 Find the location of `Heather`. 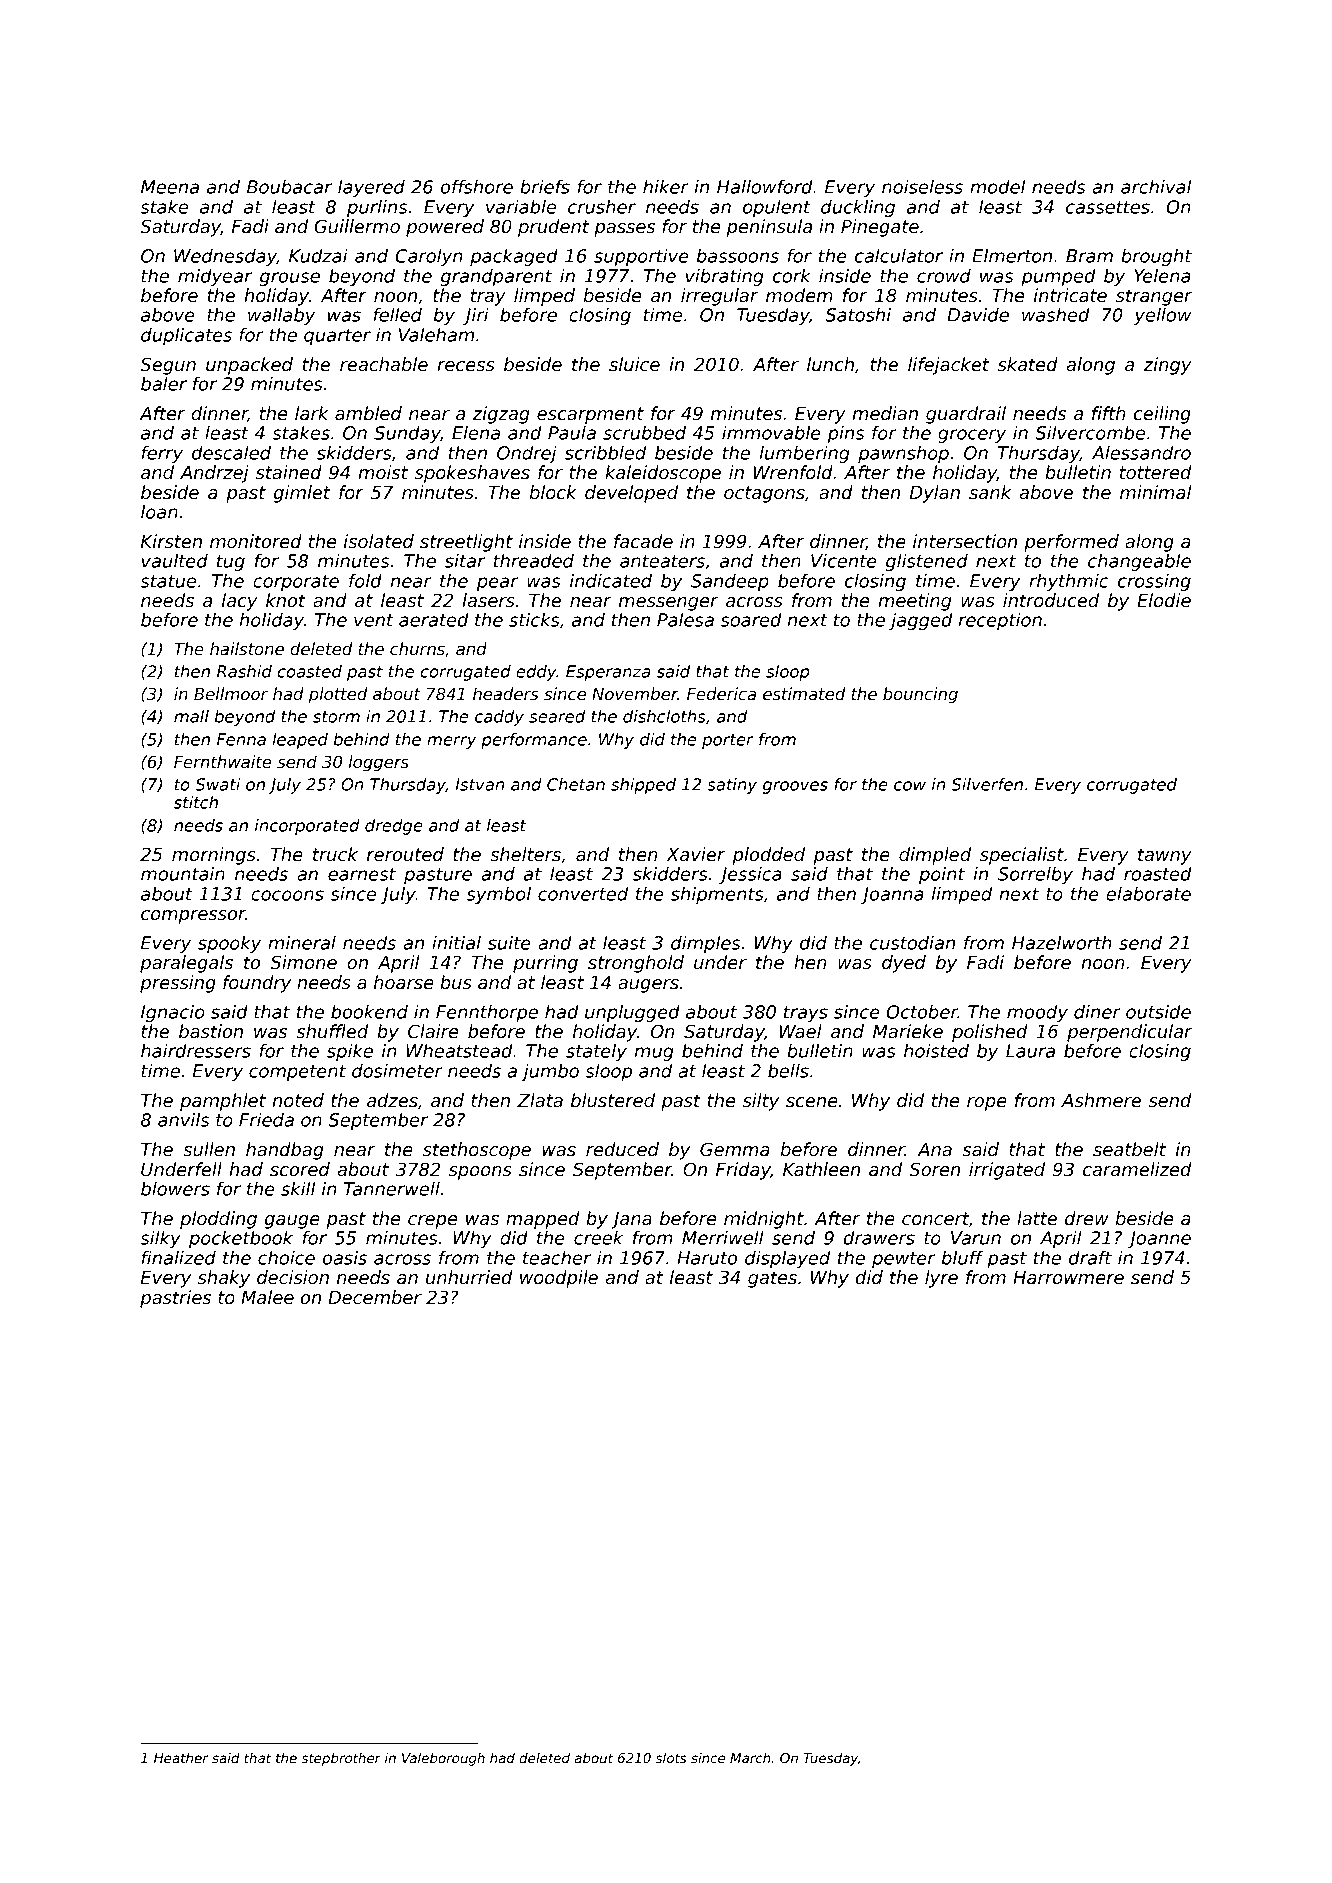

Heather is located at coordinates (181, 1757).
